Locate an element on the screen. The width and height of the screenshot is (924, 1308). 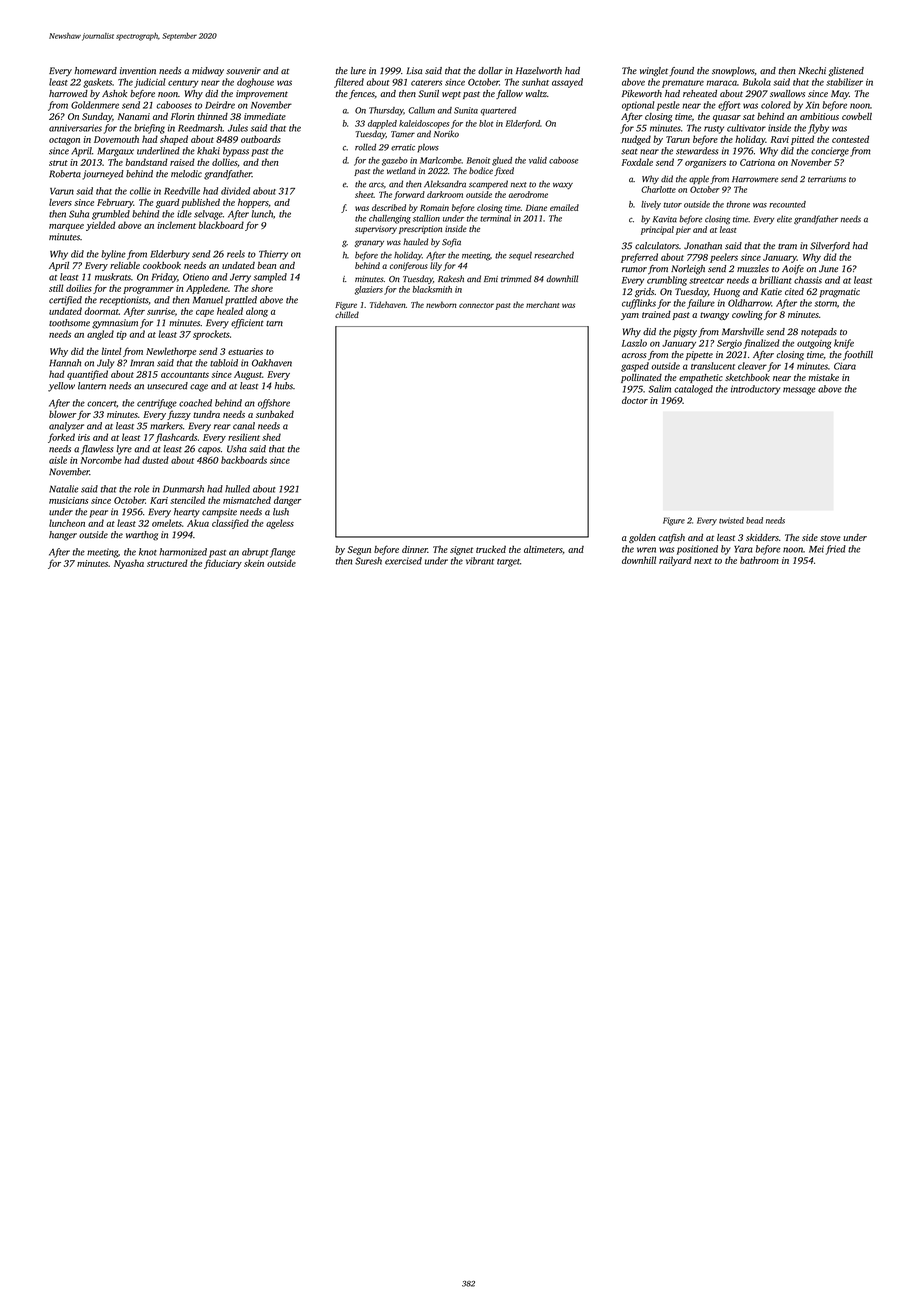
bead is located at coordinates (754, 520).
